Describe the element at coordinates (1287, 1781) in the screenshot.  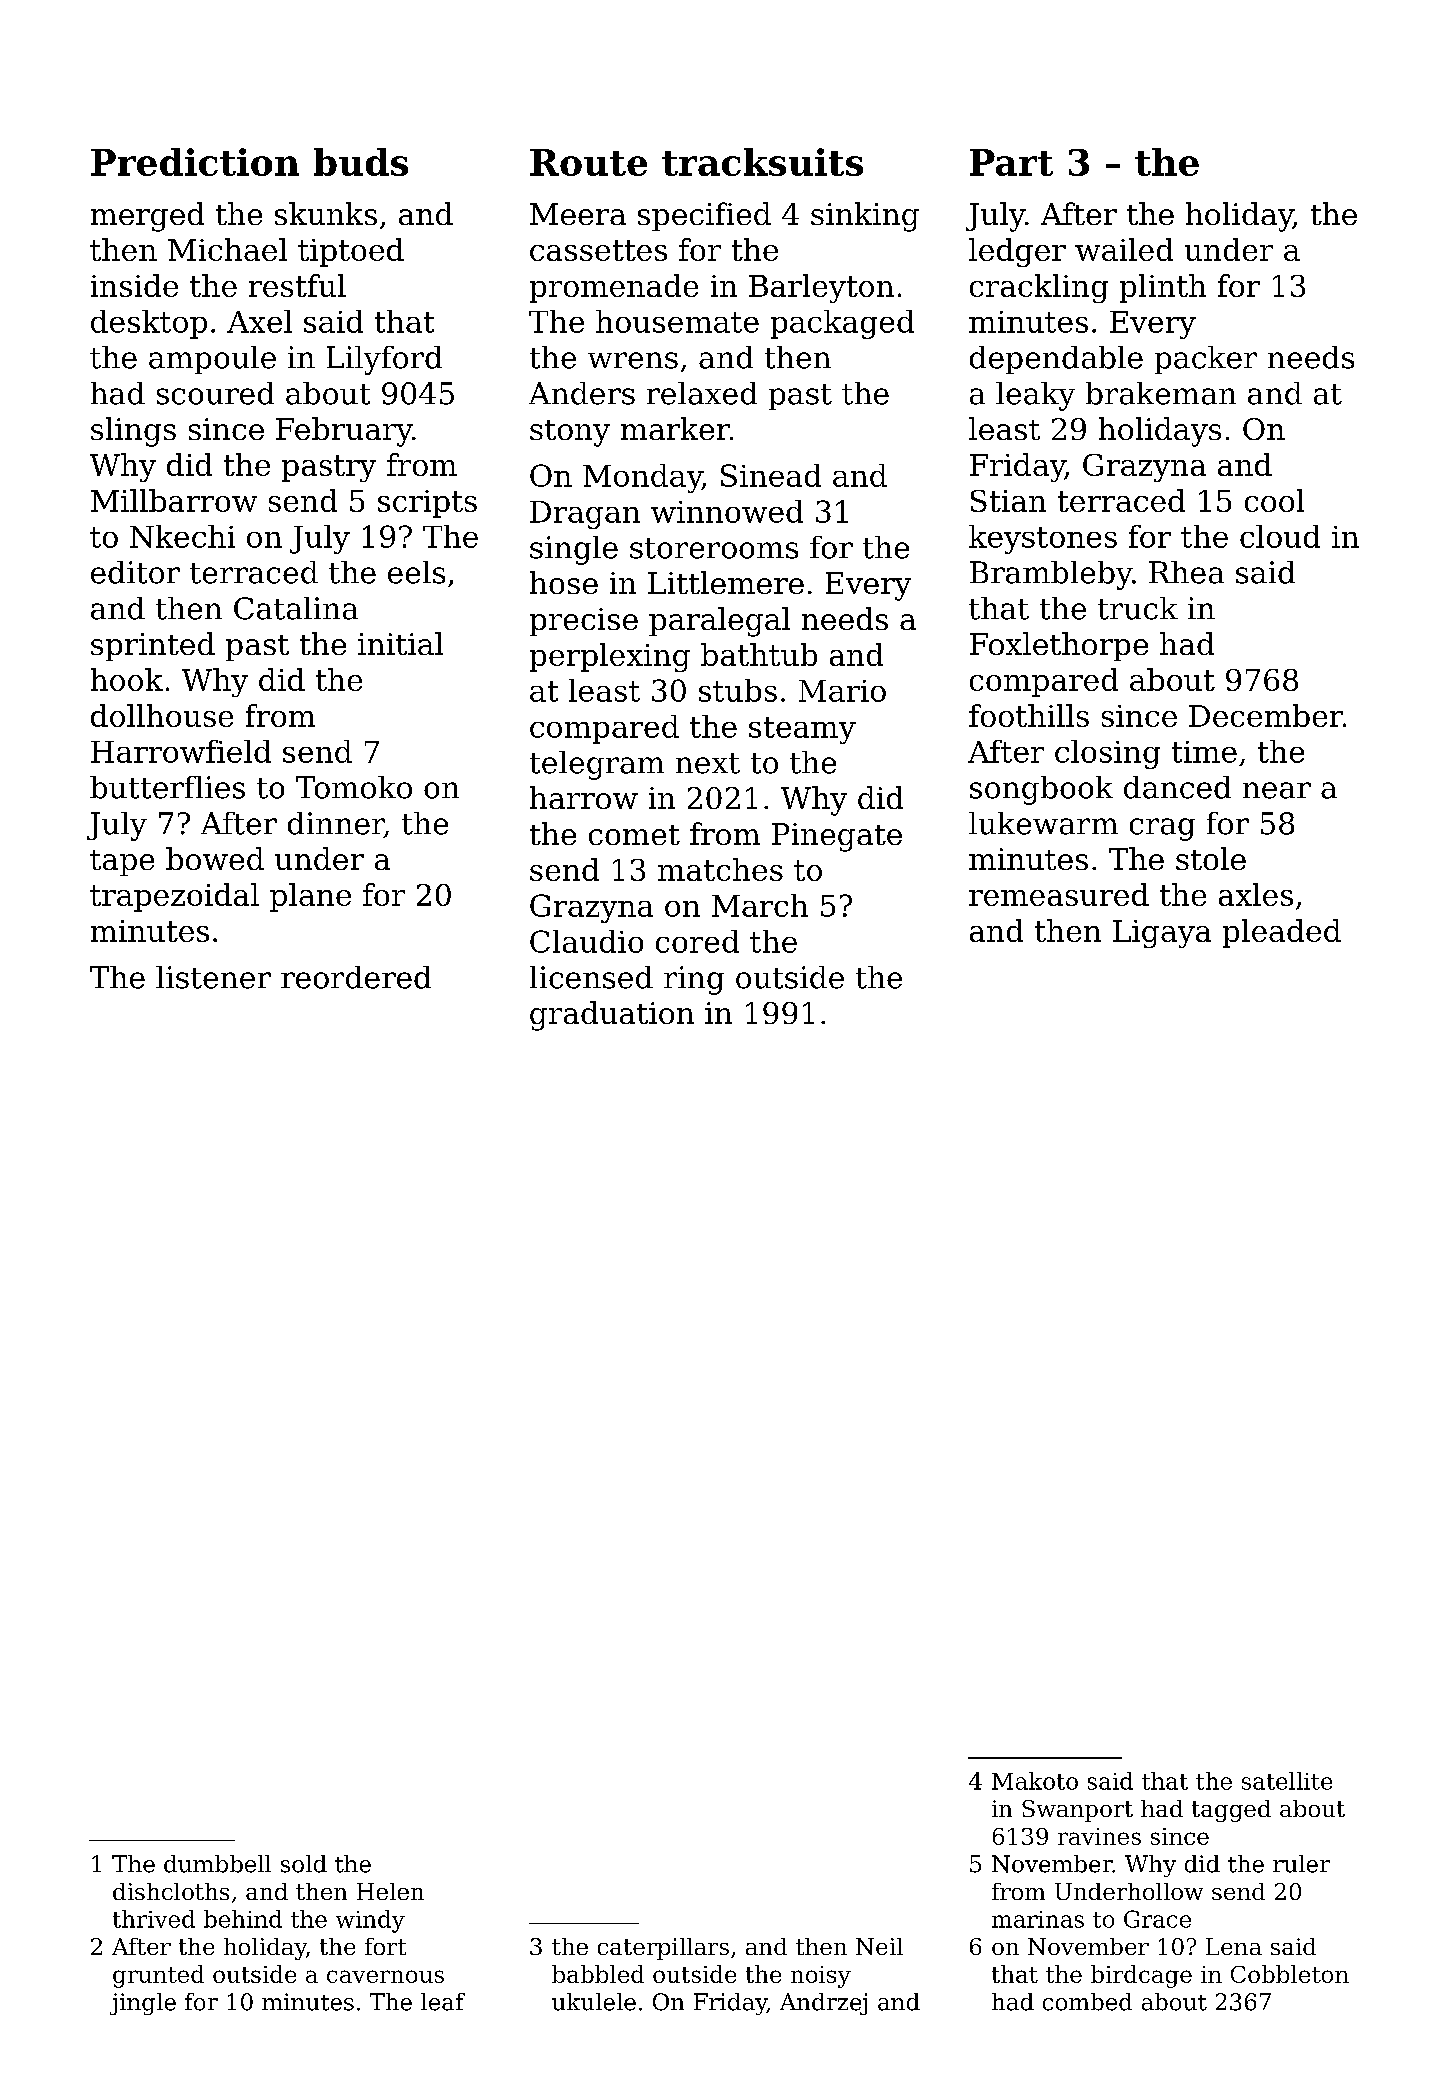
I see `satellite` at that location.
